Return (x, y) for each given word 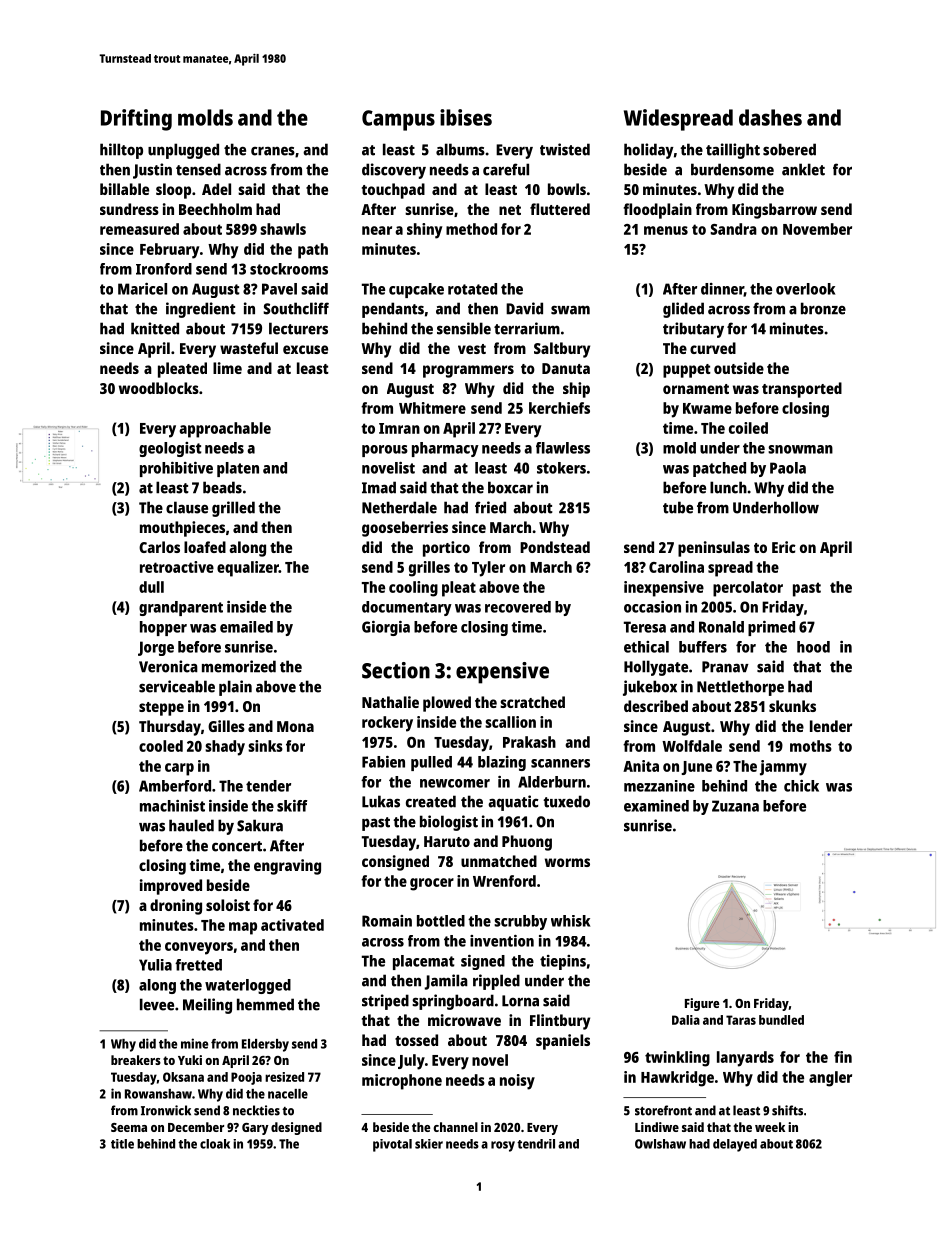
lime (227, 368)
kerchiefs (559, 408)
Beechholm (215, 209)
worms (567, 862)
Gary (255, 1129)
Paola (788, 468)
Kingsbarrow (774, 211)
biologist (449, 823)
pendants (393, 310)
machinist (172, 806)
